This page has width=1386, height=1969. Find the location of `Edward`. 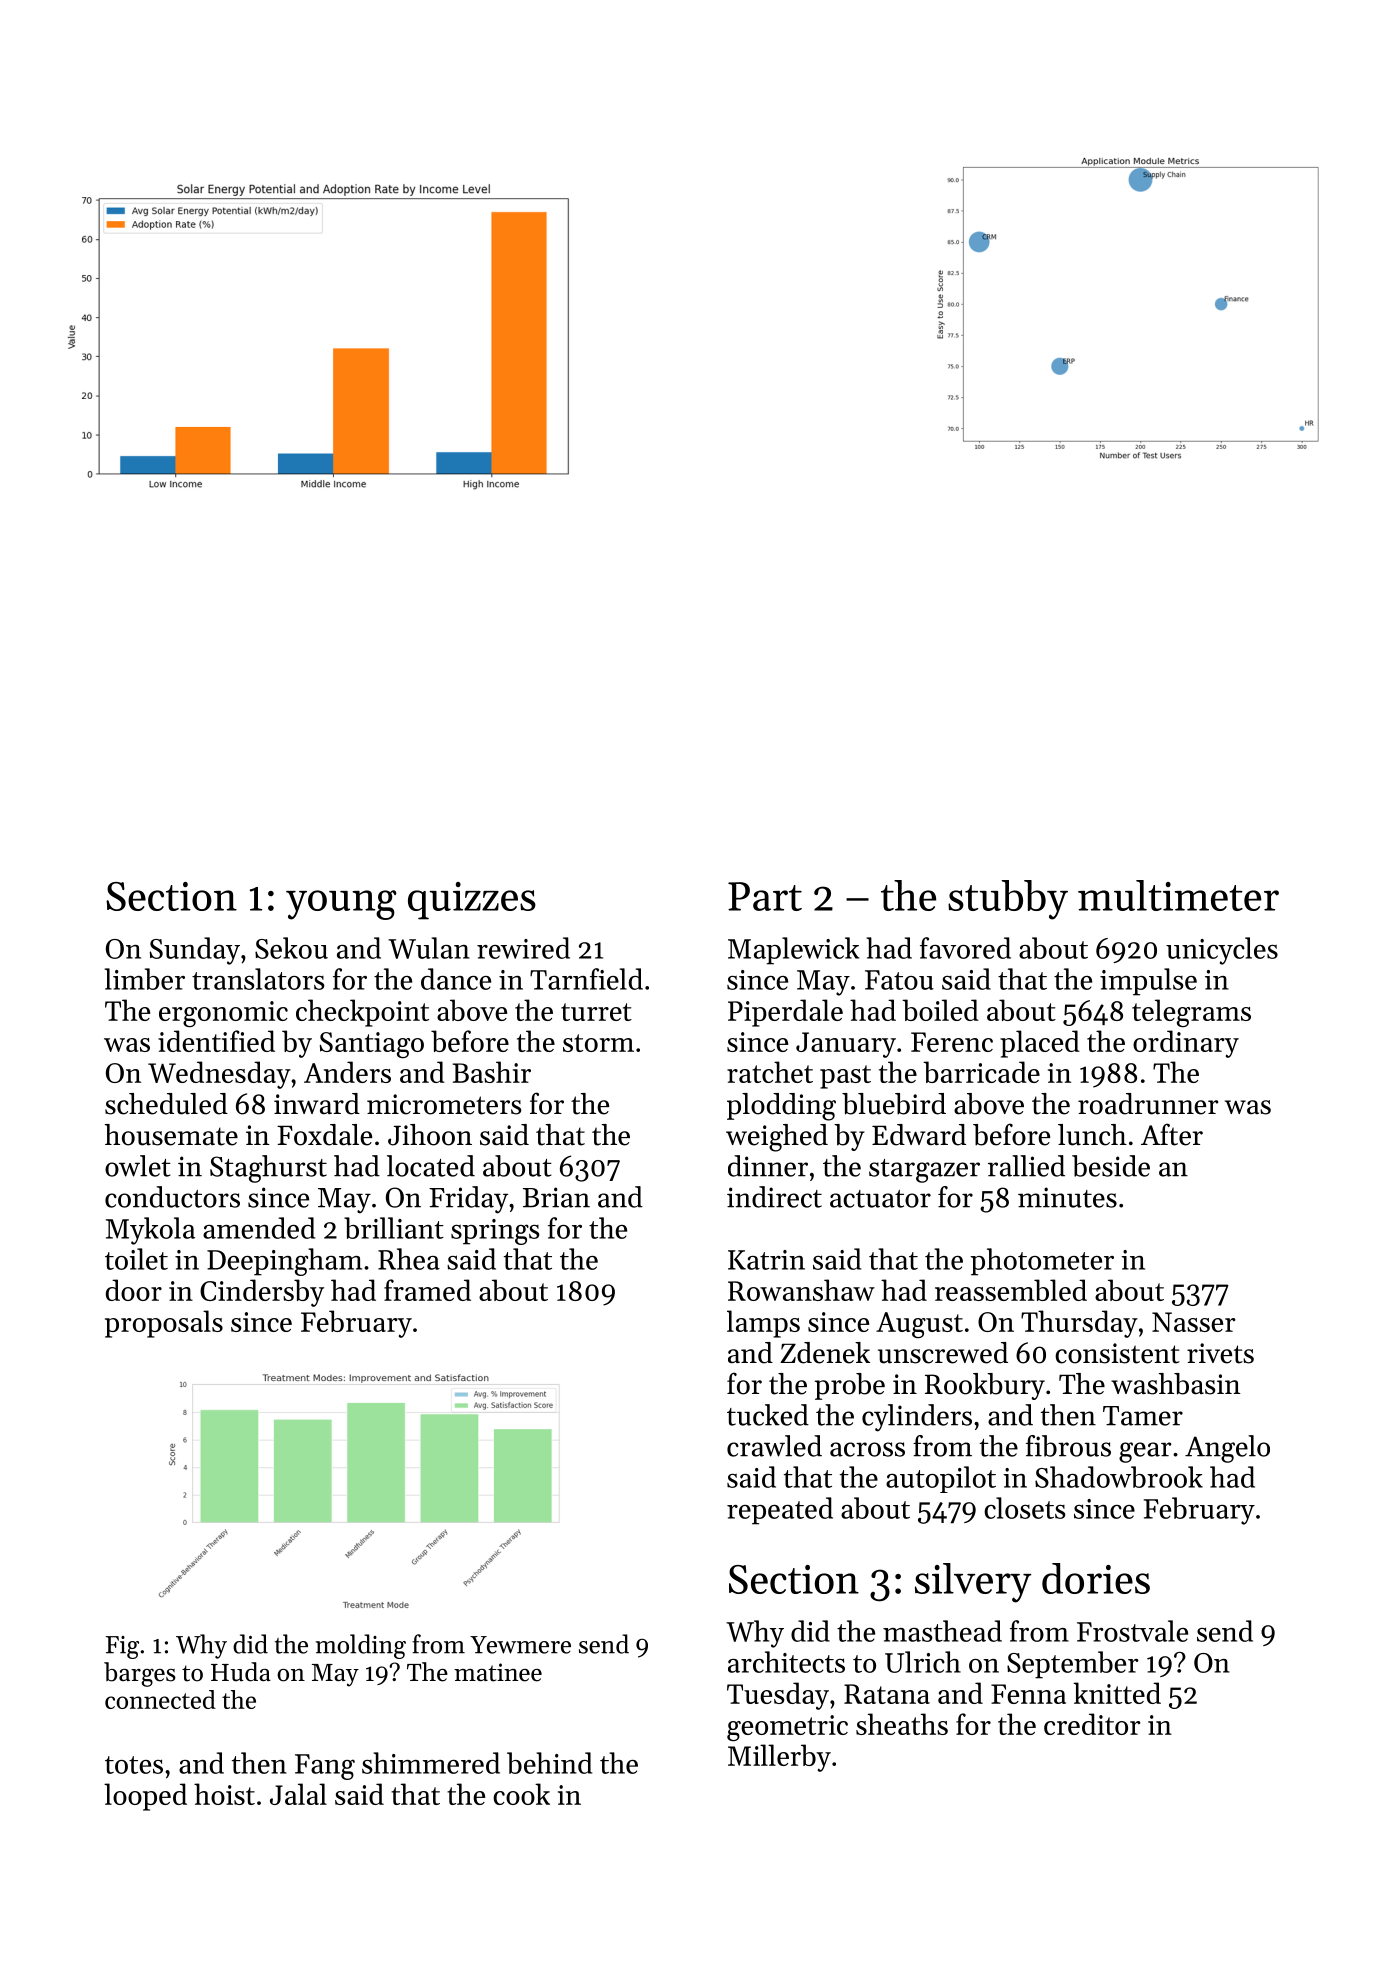

Edward is located at coordinates (919, 1135).
